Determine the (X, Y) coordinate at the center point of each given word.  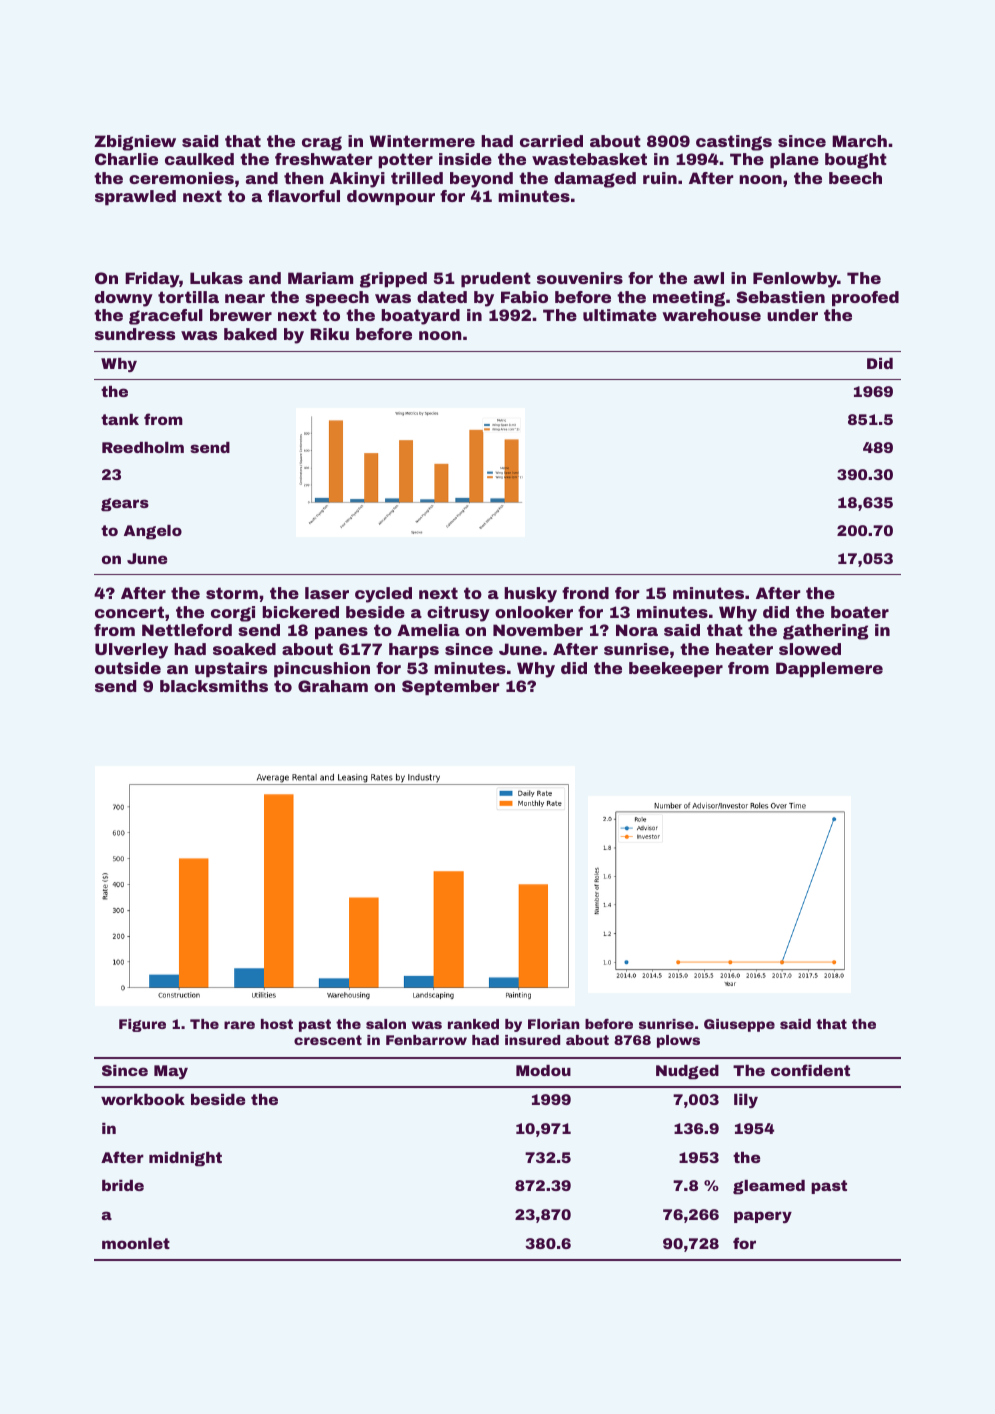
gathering (825, 632)
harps (414, 651)
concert (129, 612)
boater (860, 612)
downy (124, 299)
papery (763, 1217)
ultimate (620, 315)
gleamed (769, 1187)
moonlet (136, 1243)
